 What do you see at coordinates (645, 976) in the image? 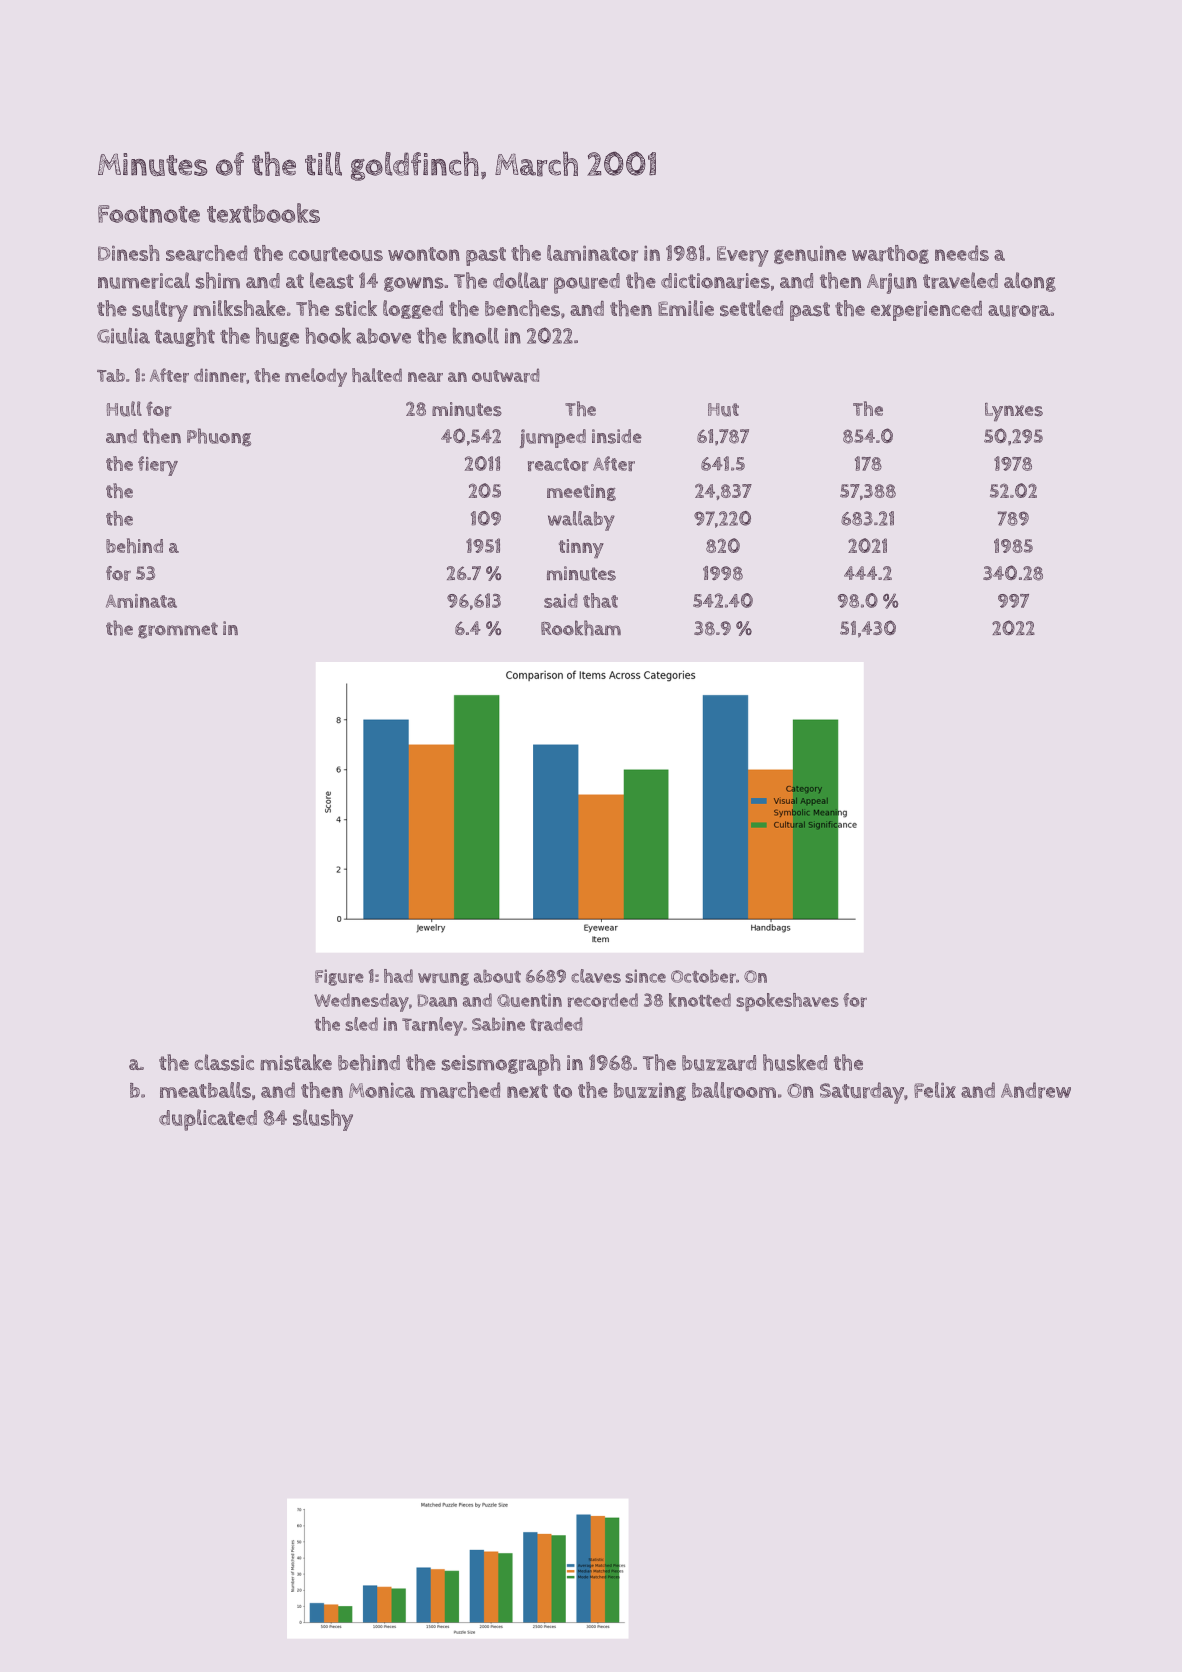
I see `since` at bounding box center [645, 976].
